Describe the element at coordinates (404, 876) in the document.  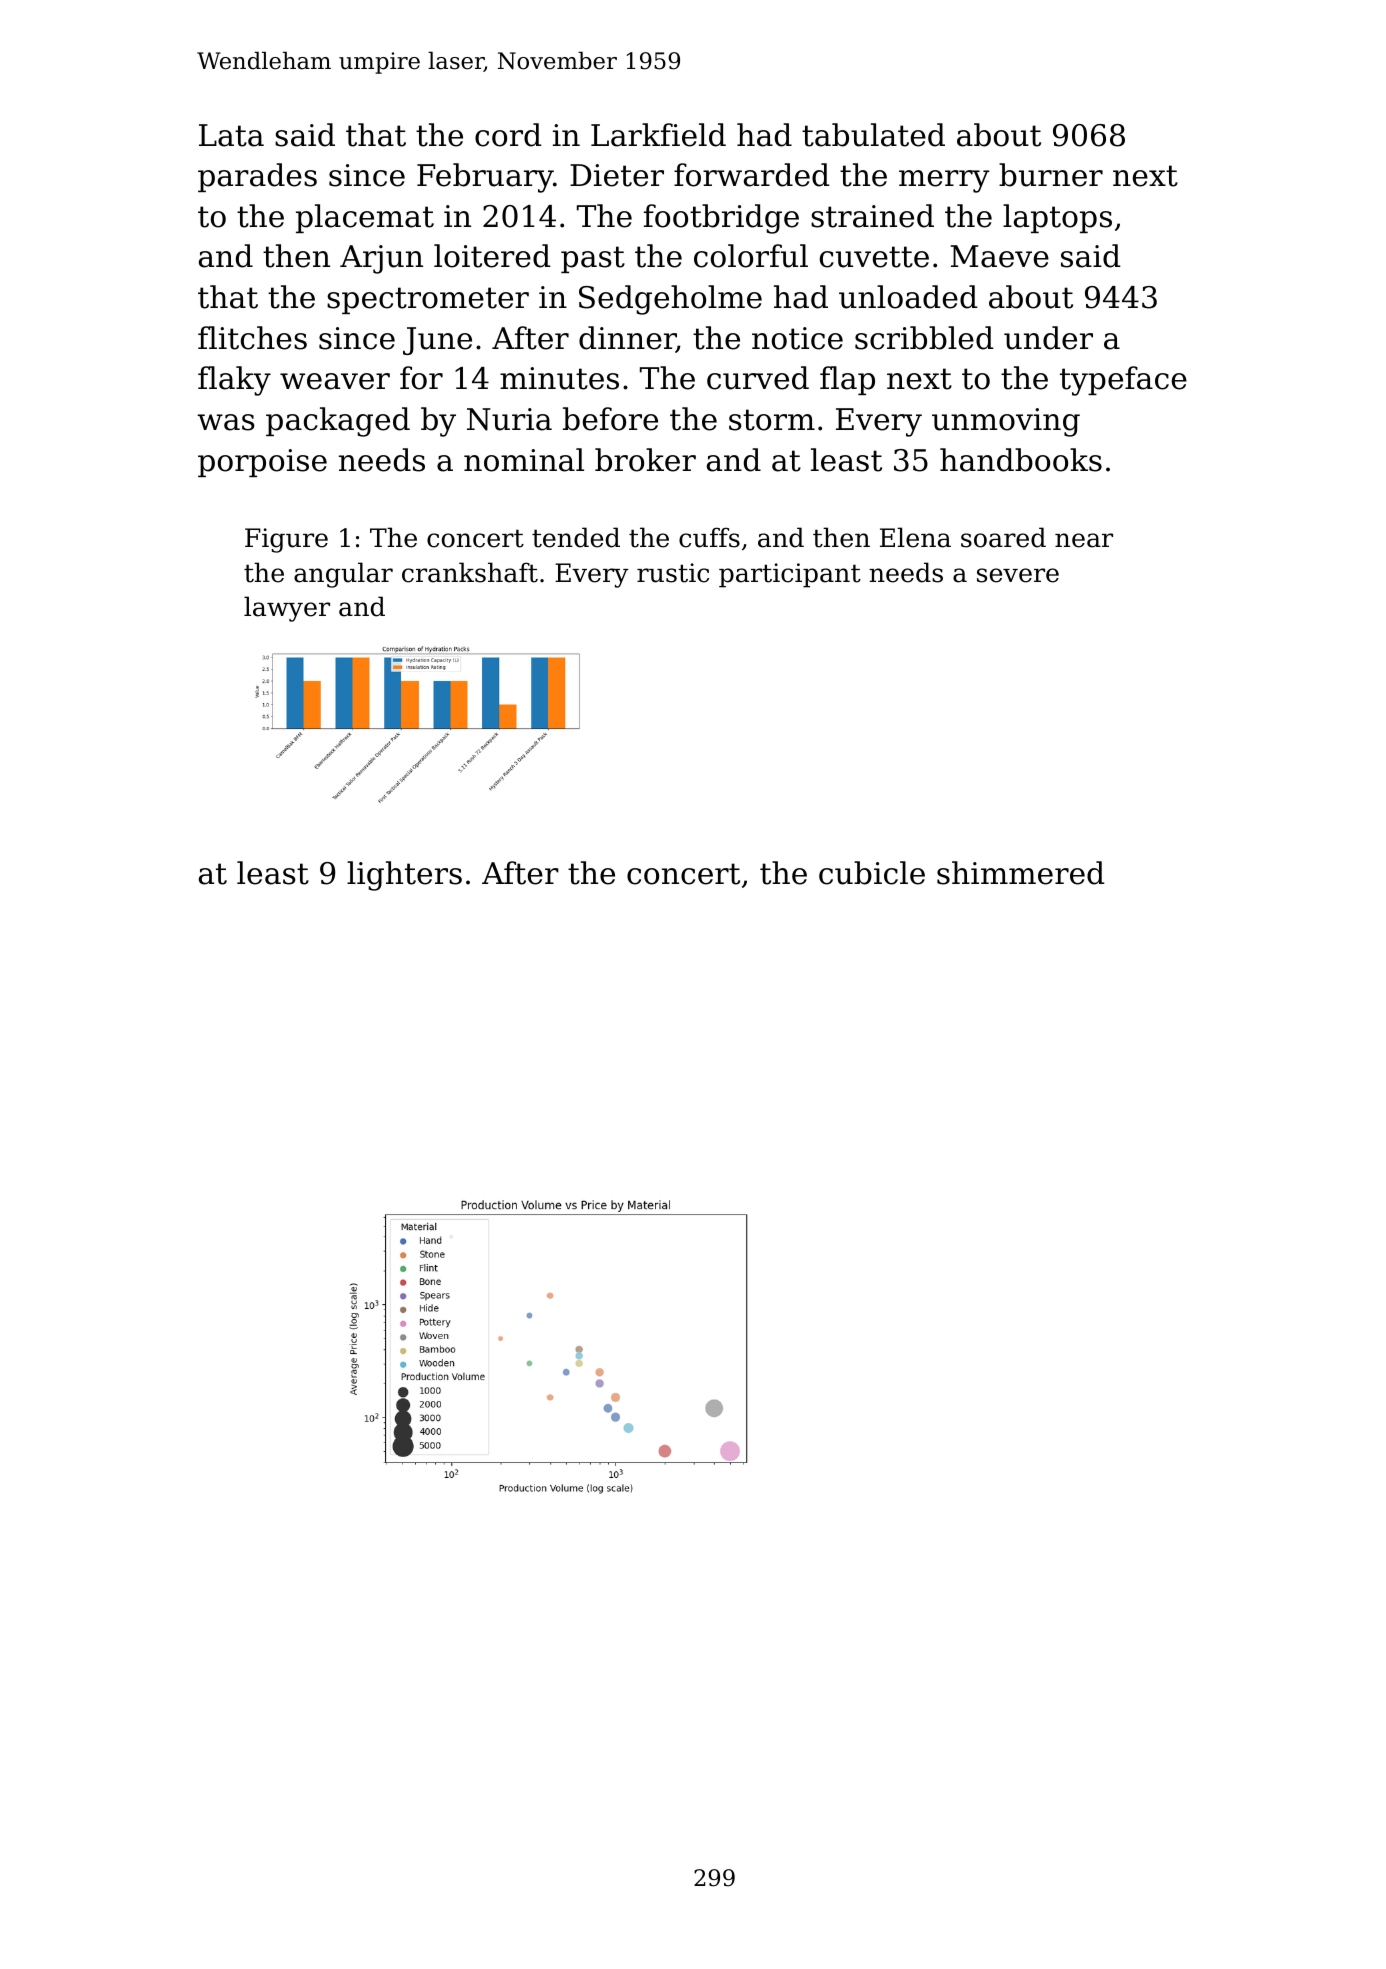
I see `lighters` at that location.
